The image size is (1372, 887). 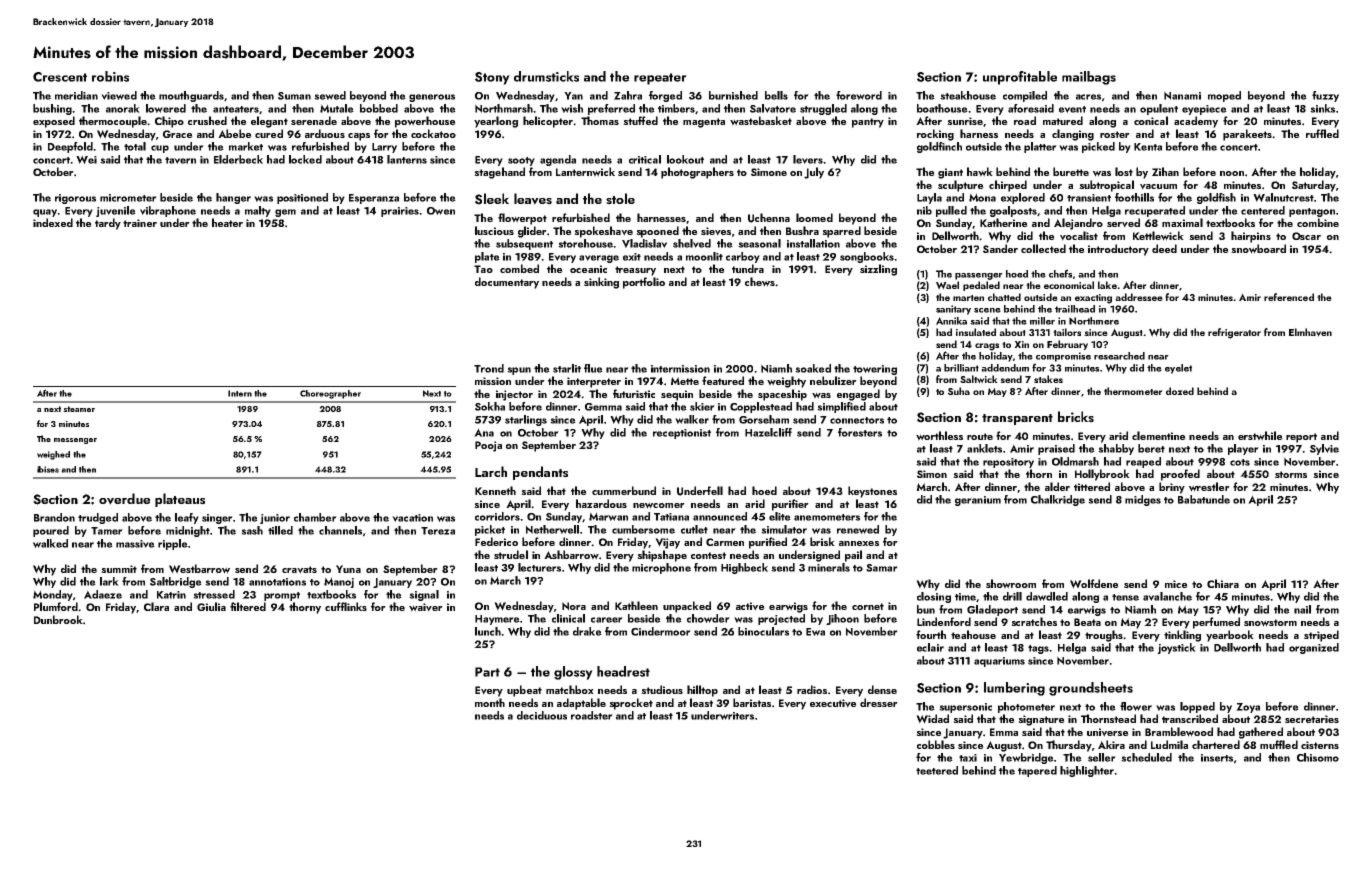 What do you see at coordinates (542, 715) in the screenshot?
I see `deciduous` at bounding box center [542, 715].
